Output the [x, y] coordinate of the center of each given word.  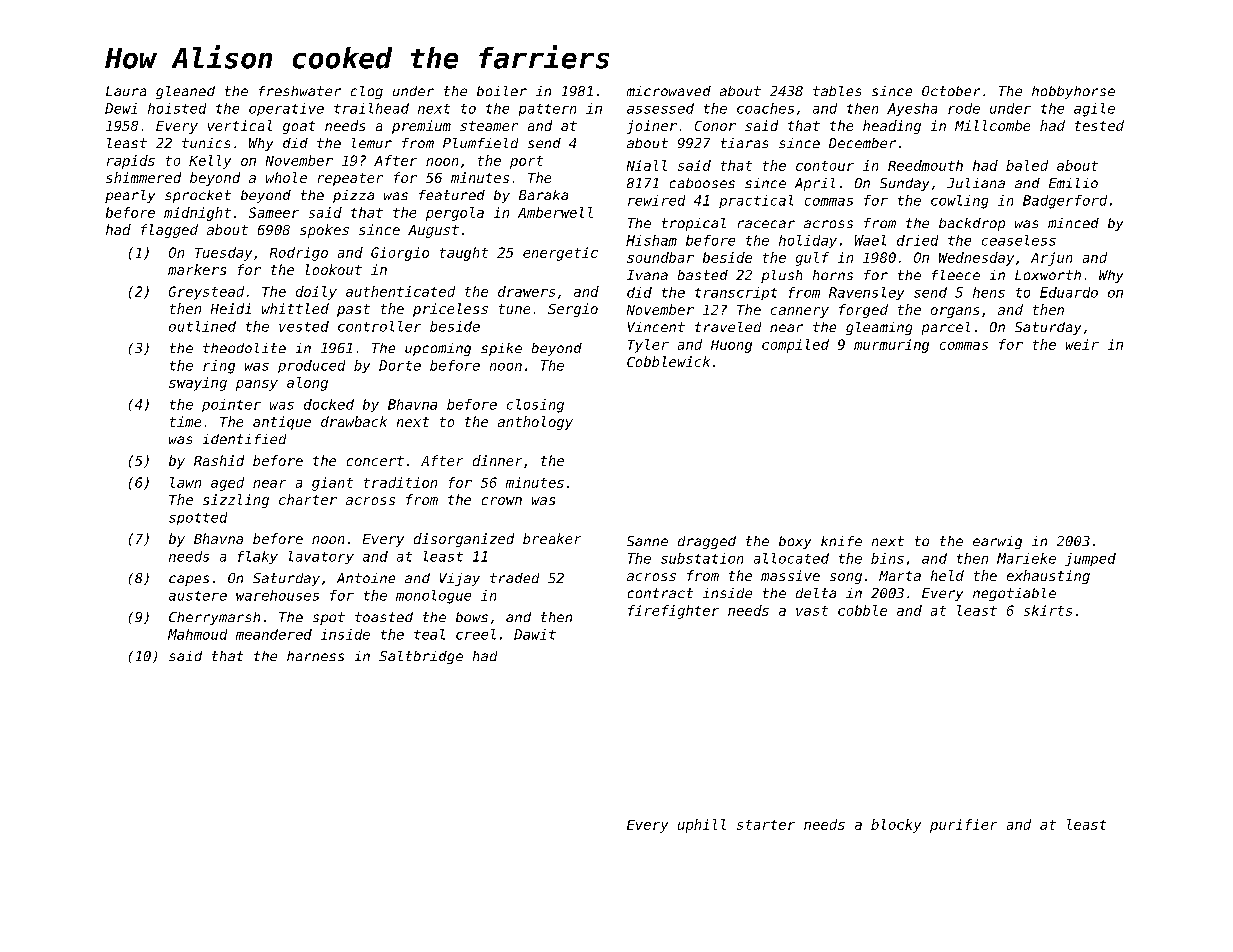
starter [766, 825]
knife [841, 541]
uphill [702, 826]
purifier [963, 826]
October [951, 91]
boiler [502, 91]
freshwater [300, 91]
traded [514, 578]
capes [189, 580]
